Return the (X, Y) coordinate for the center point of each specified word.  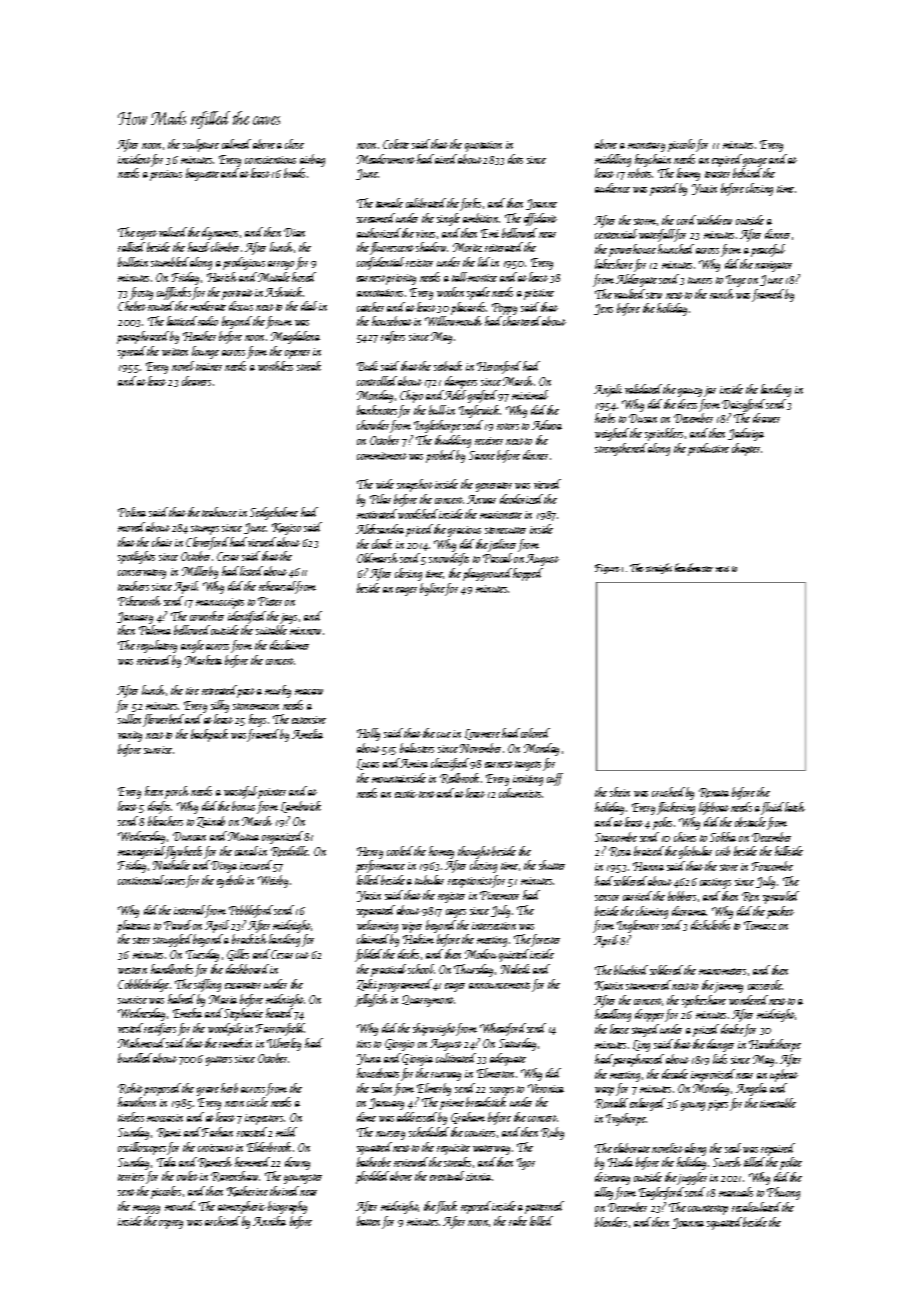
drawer (766, 418)
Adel (455, 395)
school (421, 969)
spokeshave (704, 1001)
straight (659, 568)
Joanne (541, 204)
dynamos (220, 233)
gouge (755, 162)
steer (141, 940)
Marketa (203, 660)
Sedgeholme (274, 513)
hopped (528, 574)
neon (234, 1104)
